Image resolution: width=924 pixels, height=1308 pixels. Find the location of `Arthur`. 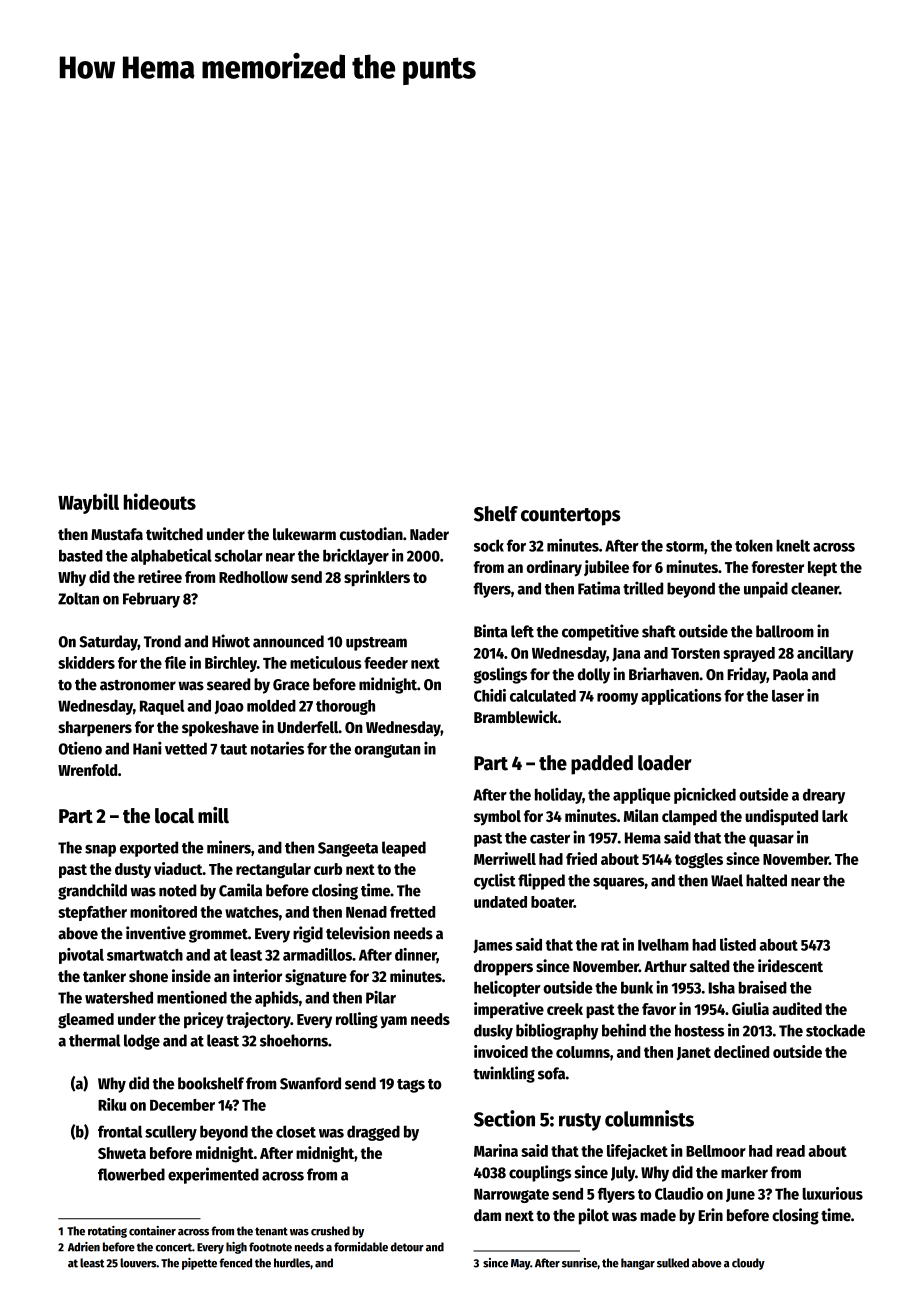

Arthur is located at coordinates (665, 966).
